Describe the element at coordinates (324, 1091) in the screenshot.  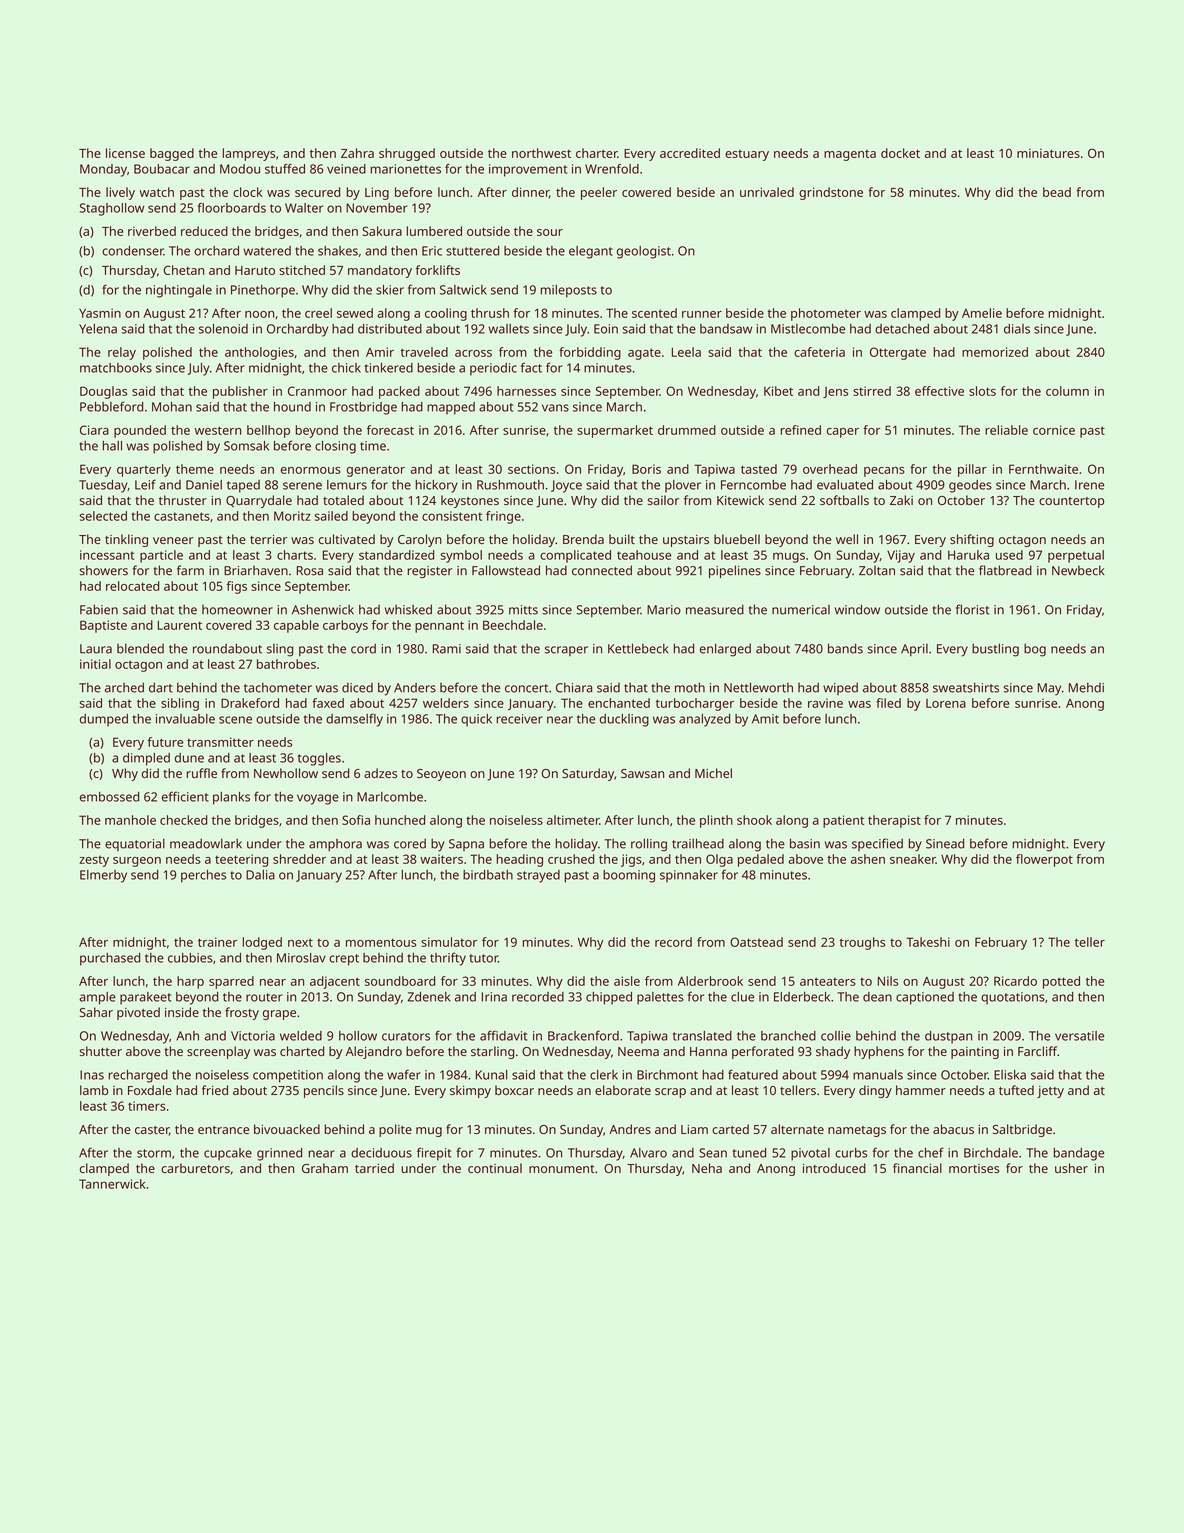
I see `pencils` at that location.
